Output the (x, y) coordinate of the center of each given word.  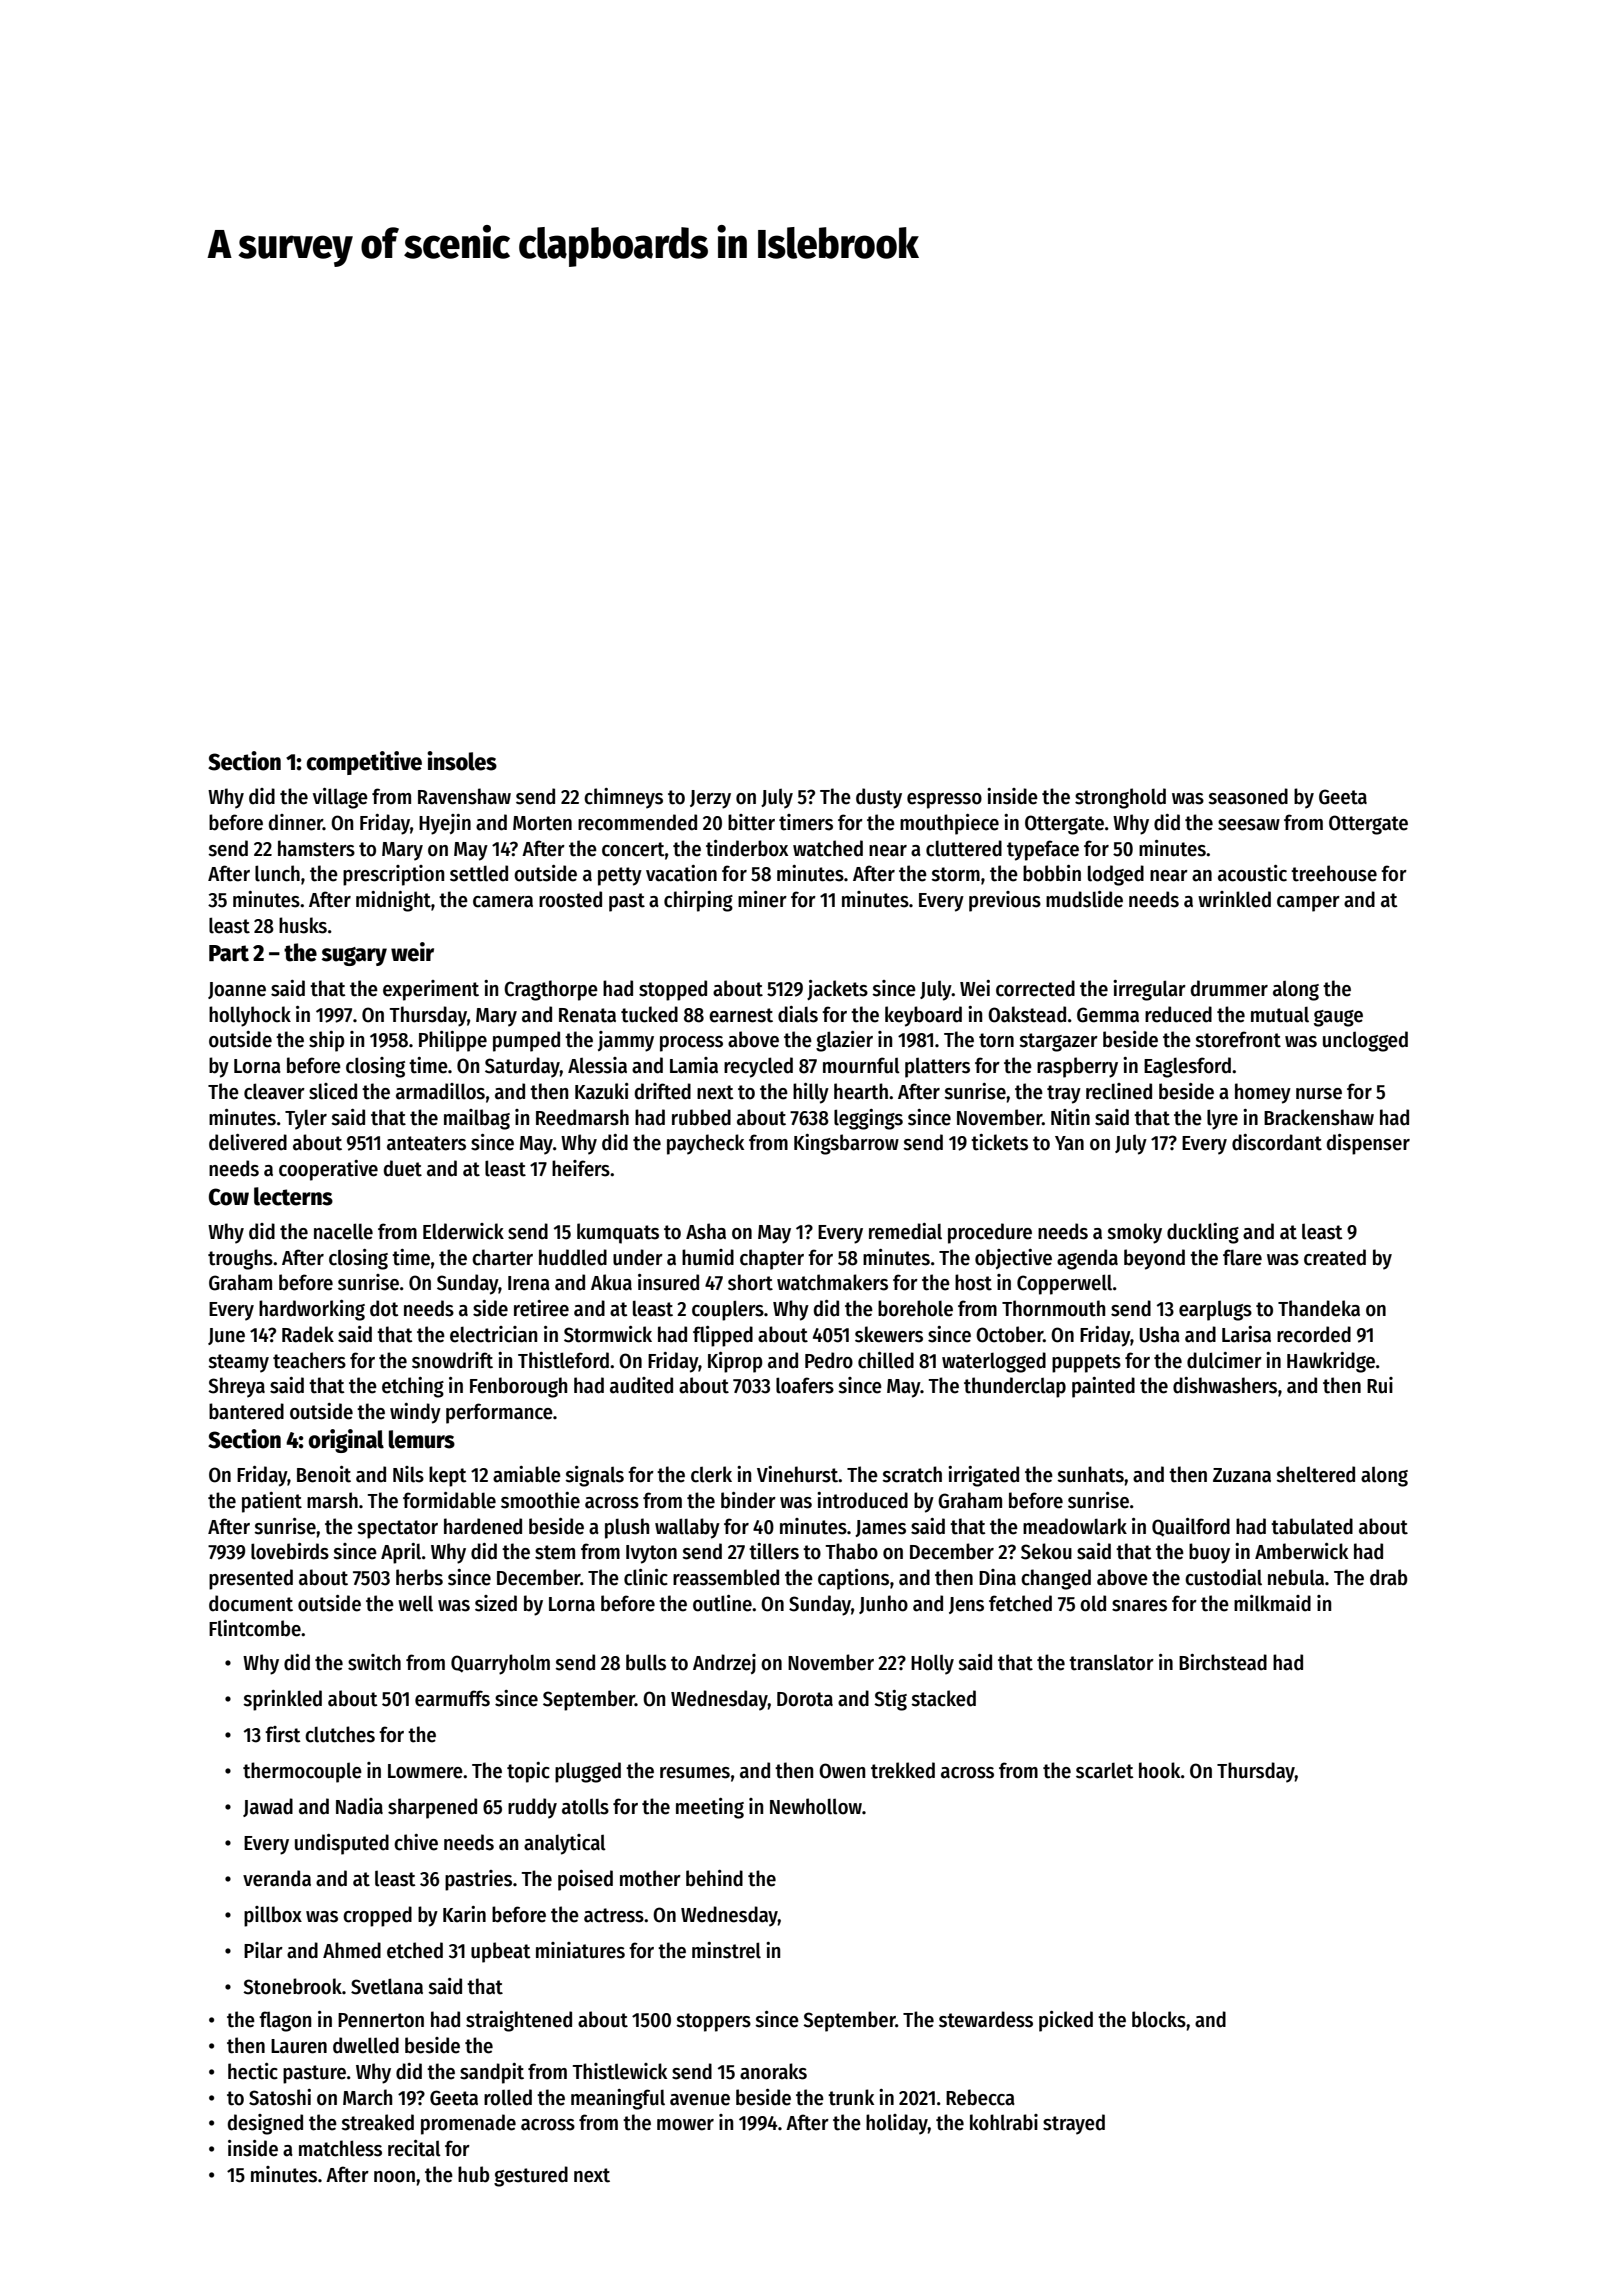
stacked (943, 1698)
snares (1139, 1606)
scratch (912, 1474)
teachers (309, 1360)
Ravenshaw (464, 796)
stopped (673, 990)
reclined (1119, 1091)
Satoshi (280, 2097)
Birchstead (1223, 1662)
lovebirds (290, 1551)
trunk (851, 2097)
